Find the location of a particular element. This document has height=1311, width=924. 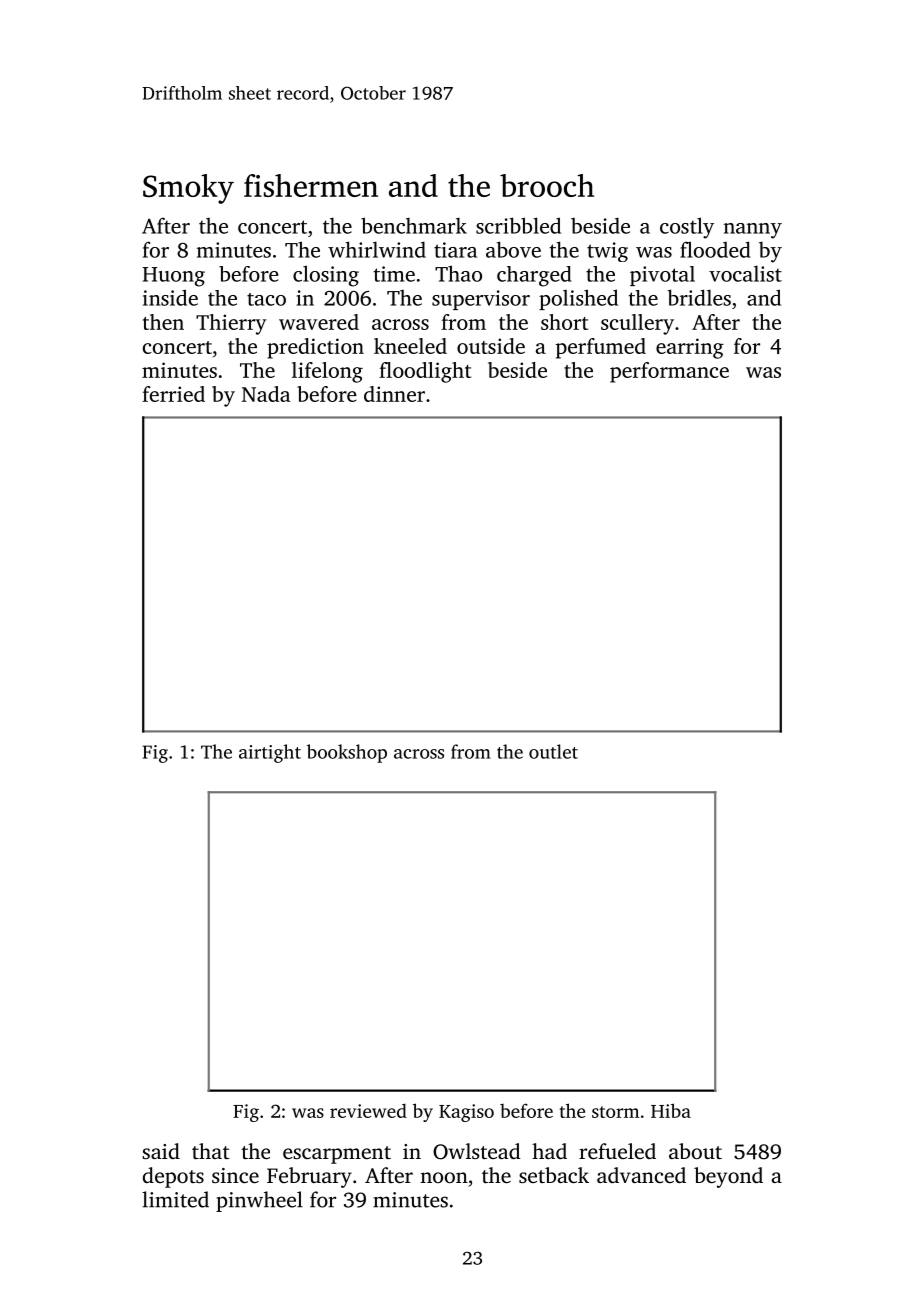

nanny is located at coordinates (753, 231).
